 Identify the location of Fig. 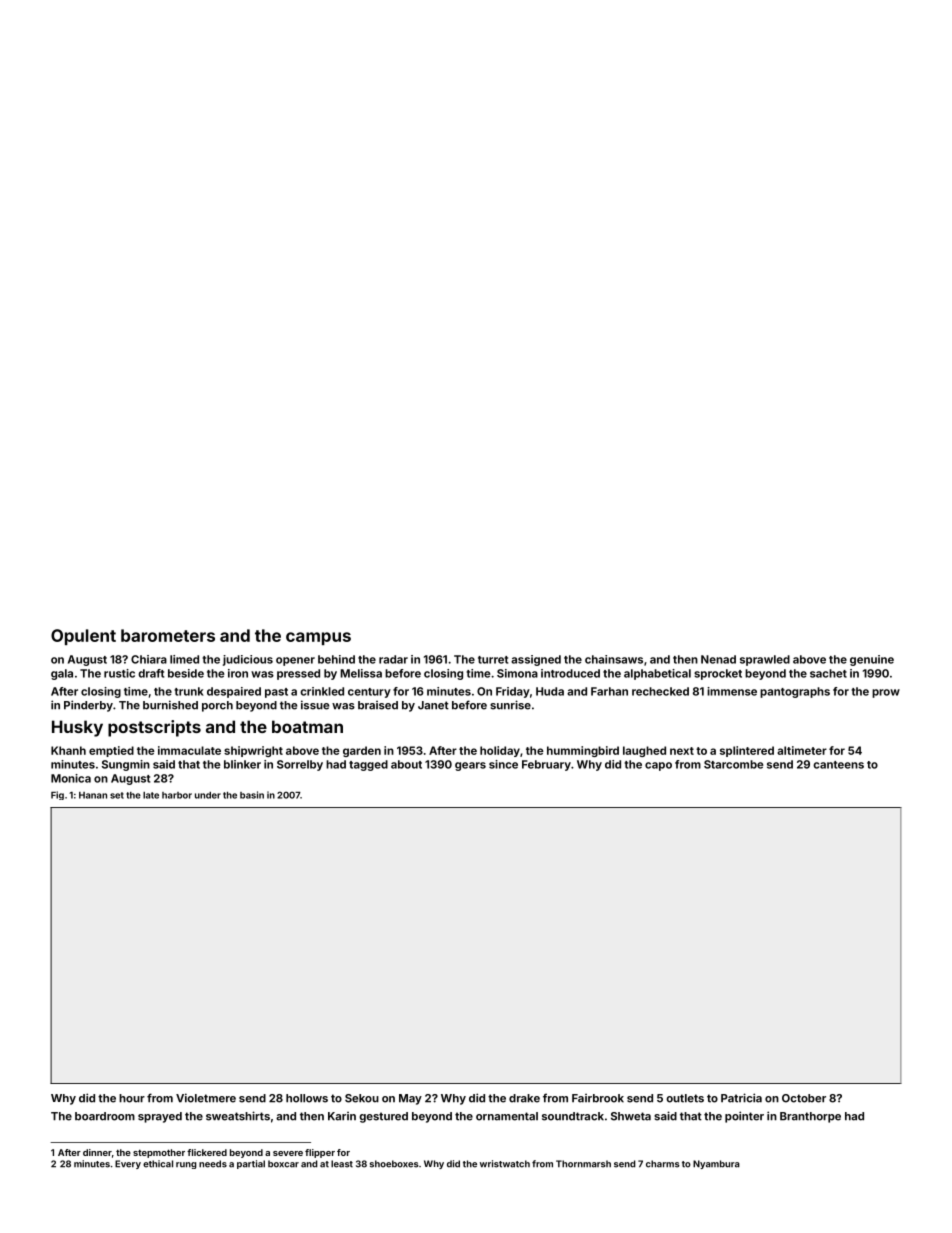
(57, 795).
